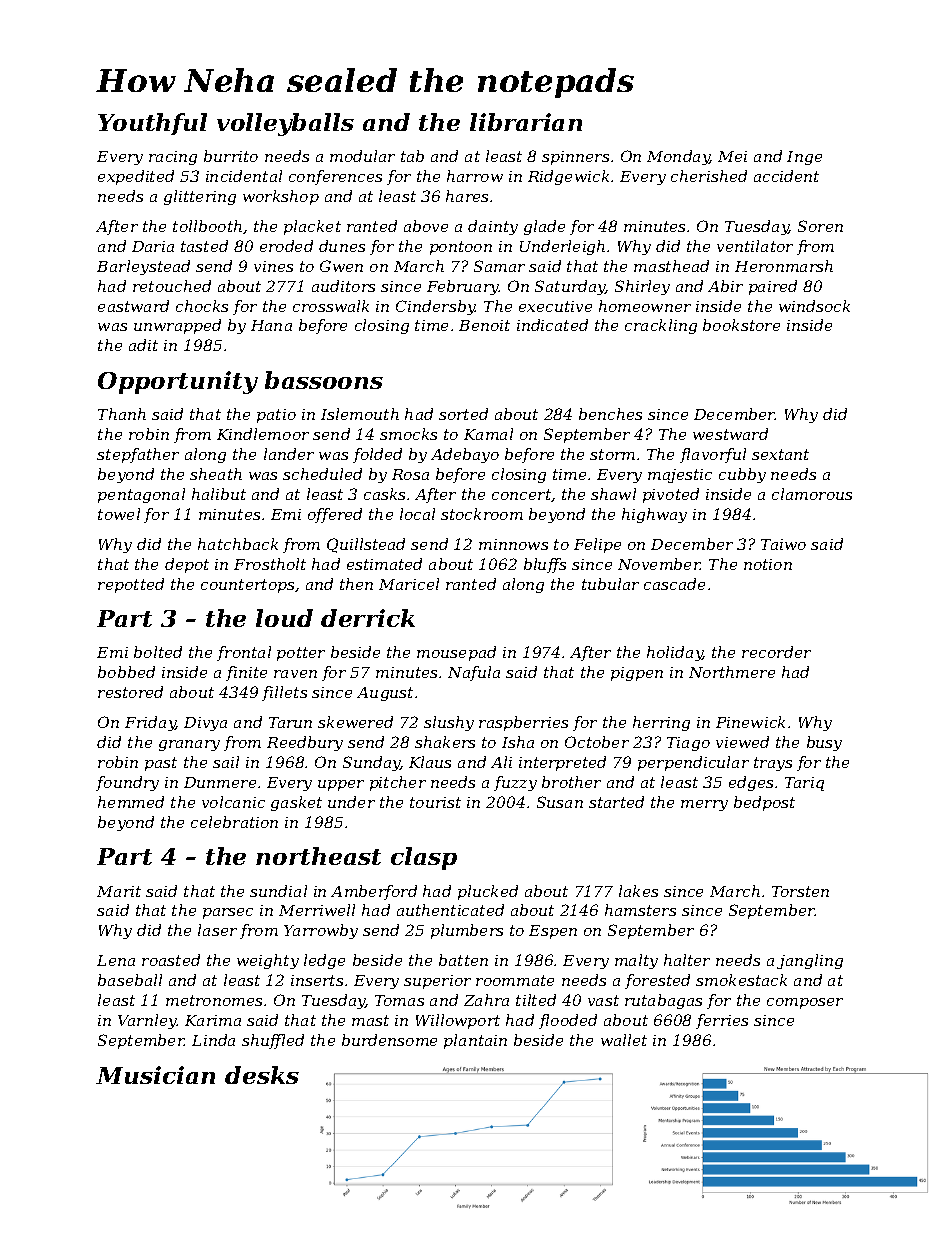 This image has height=1233, width=952. What do you see at coordinates (526, 122) in the image?
I see `librarian` at bounding box center [526, 122].
